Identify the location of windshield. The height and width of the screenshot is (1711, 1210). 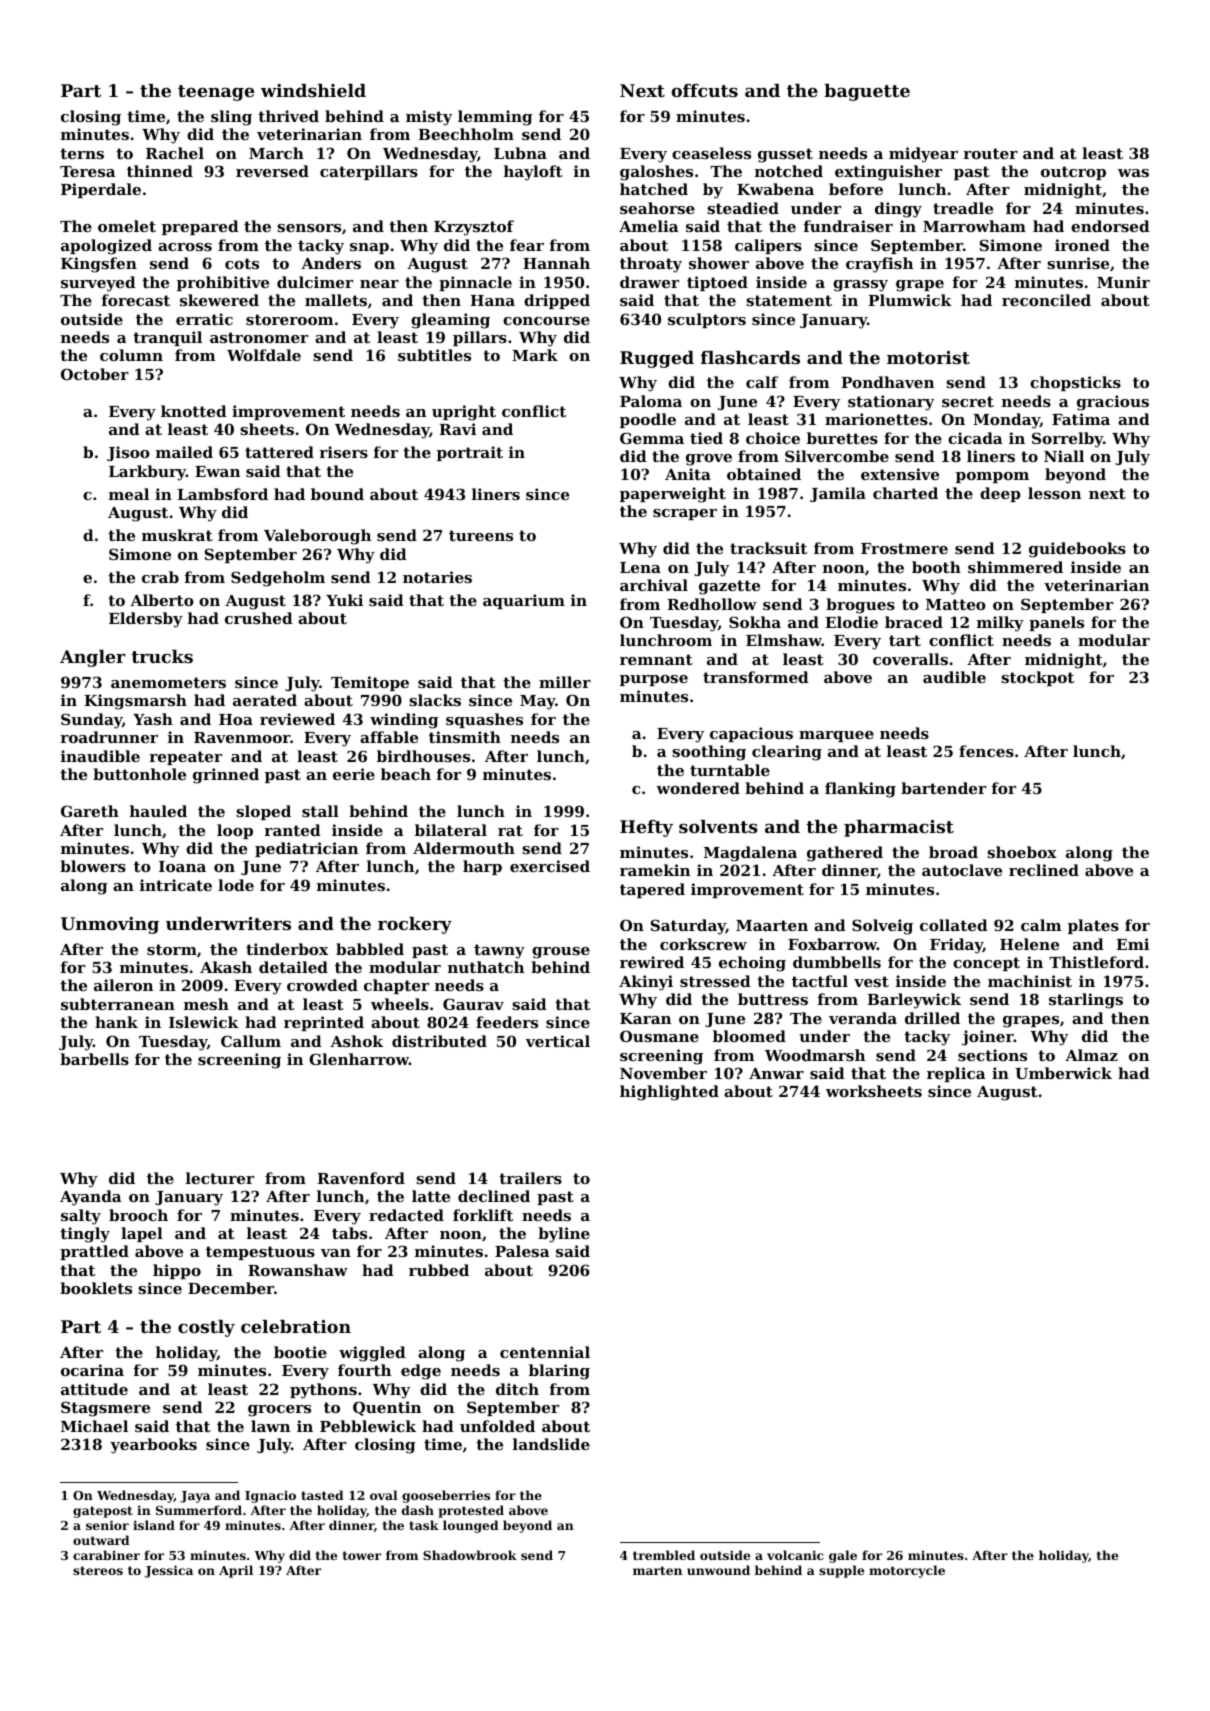
(313, 90).
